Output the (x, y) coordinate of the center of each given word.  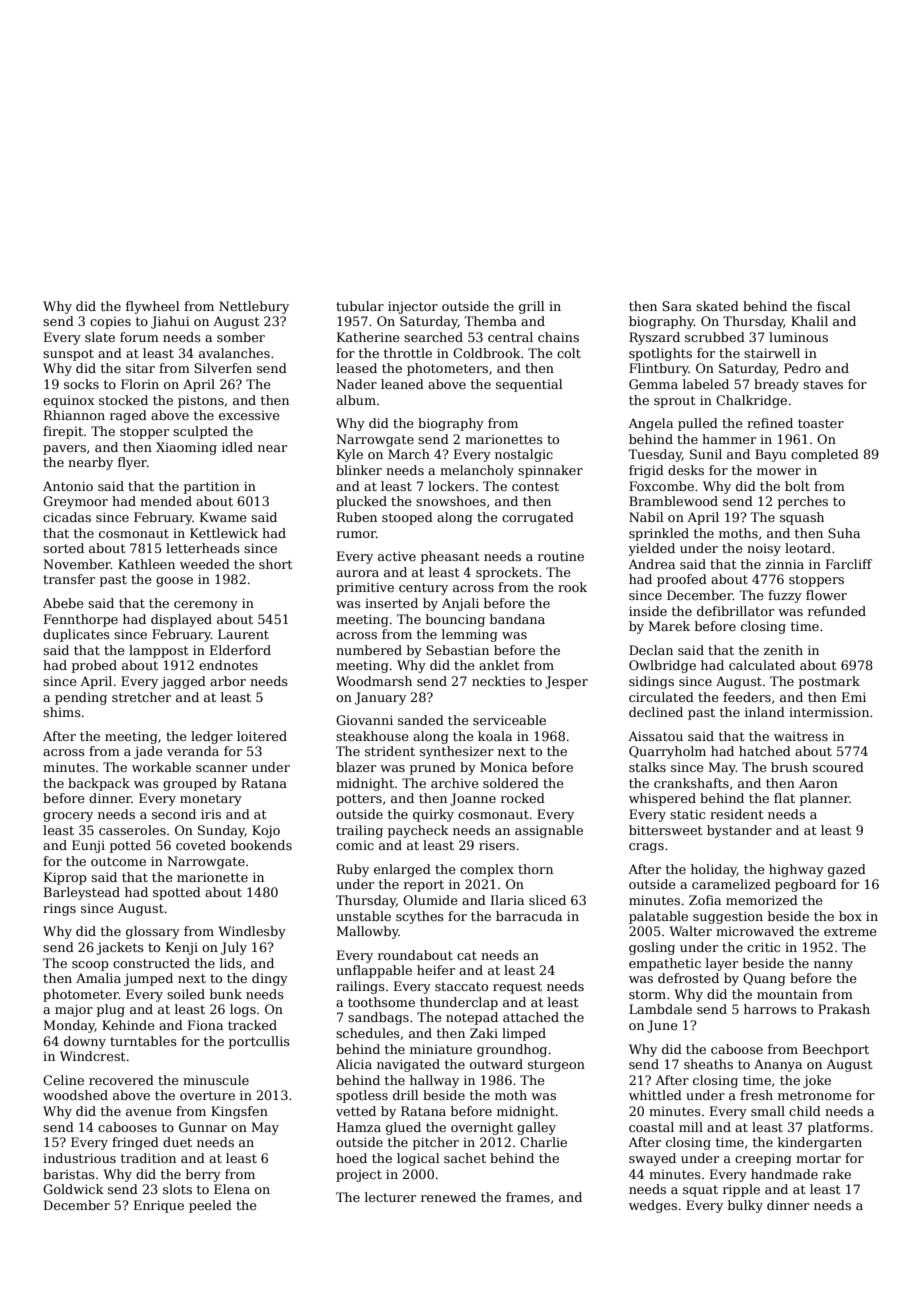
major (74, 1010)
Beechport (836, 1050)
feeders (747, 697)
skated (717, 306)
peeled (210, 1206)
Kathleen (146, 564)
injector (413, 307)
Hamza (359, 1127)
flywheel (153, 307)
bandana (517, 619)
